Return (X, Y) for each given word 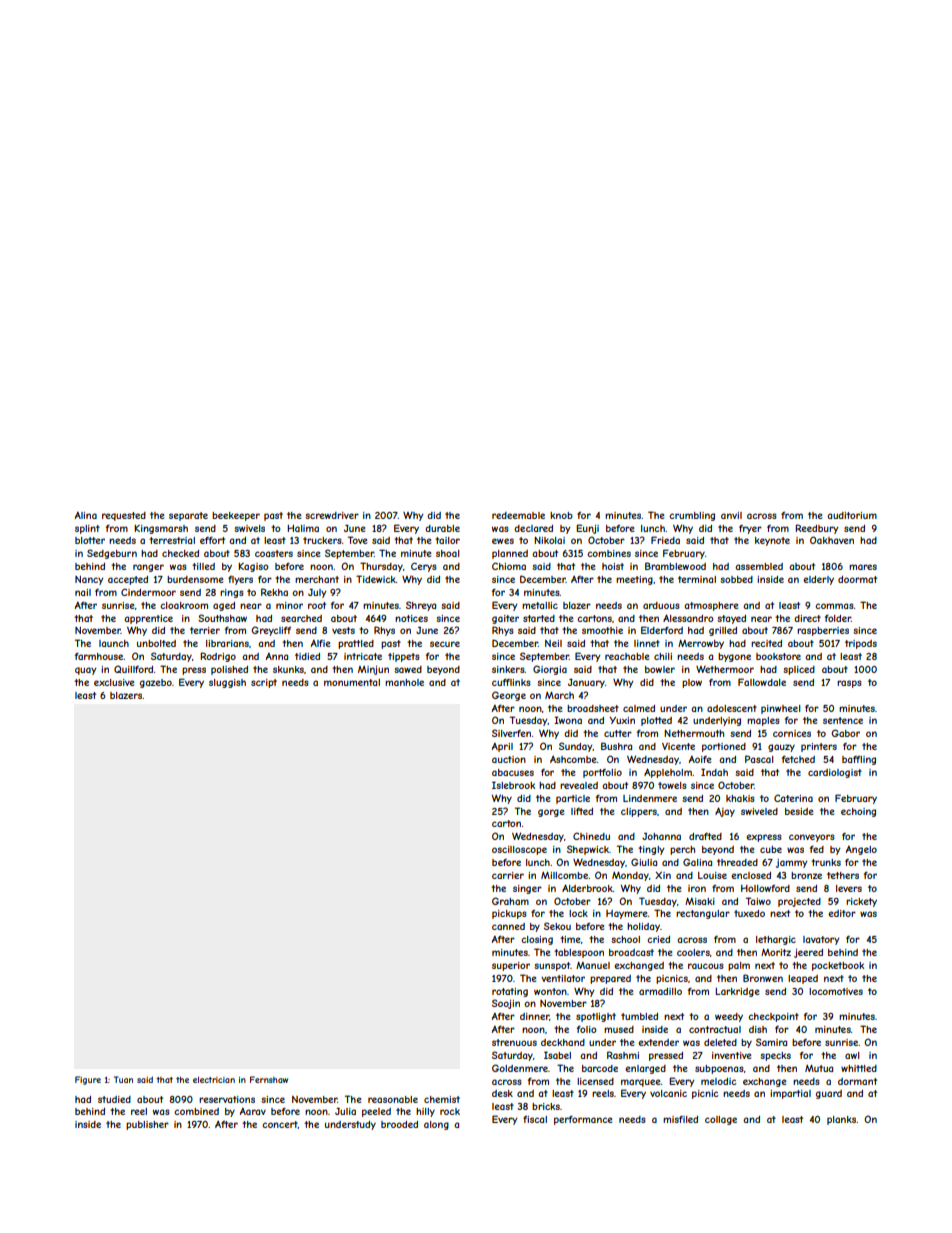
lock (578, 913)
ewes (503, 541)
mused (619, 1029)
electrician (214, 1080)
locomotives (836, 991)
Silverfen (511, 733)
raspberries (823, 631)
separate (188, 516)
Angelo (861, 850)
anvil (731, 515)
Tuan (123, 1079)
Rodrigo (218, 657)
